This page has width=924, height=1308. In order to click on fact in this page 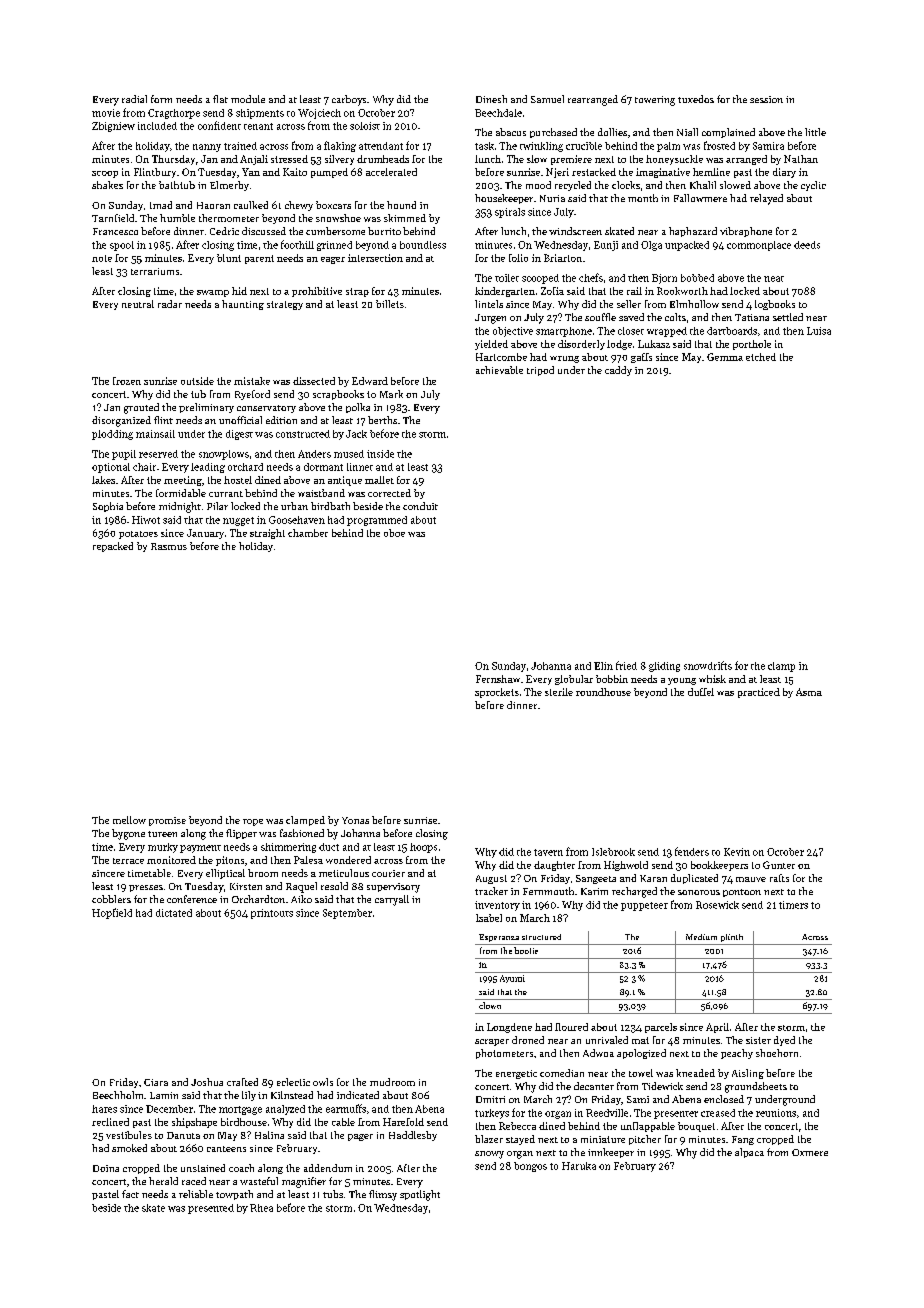, I will do `click(130, 1194)`.
